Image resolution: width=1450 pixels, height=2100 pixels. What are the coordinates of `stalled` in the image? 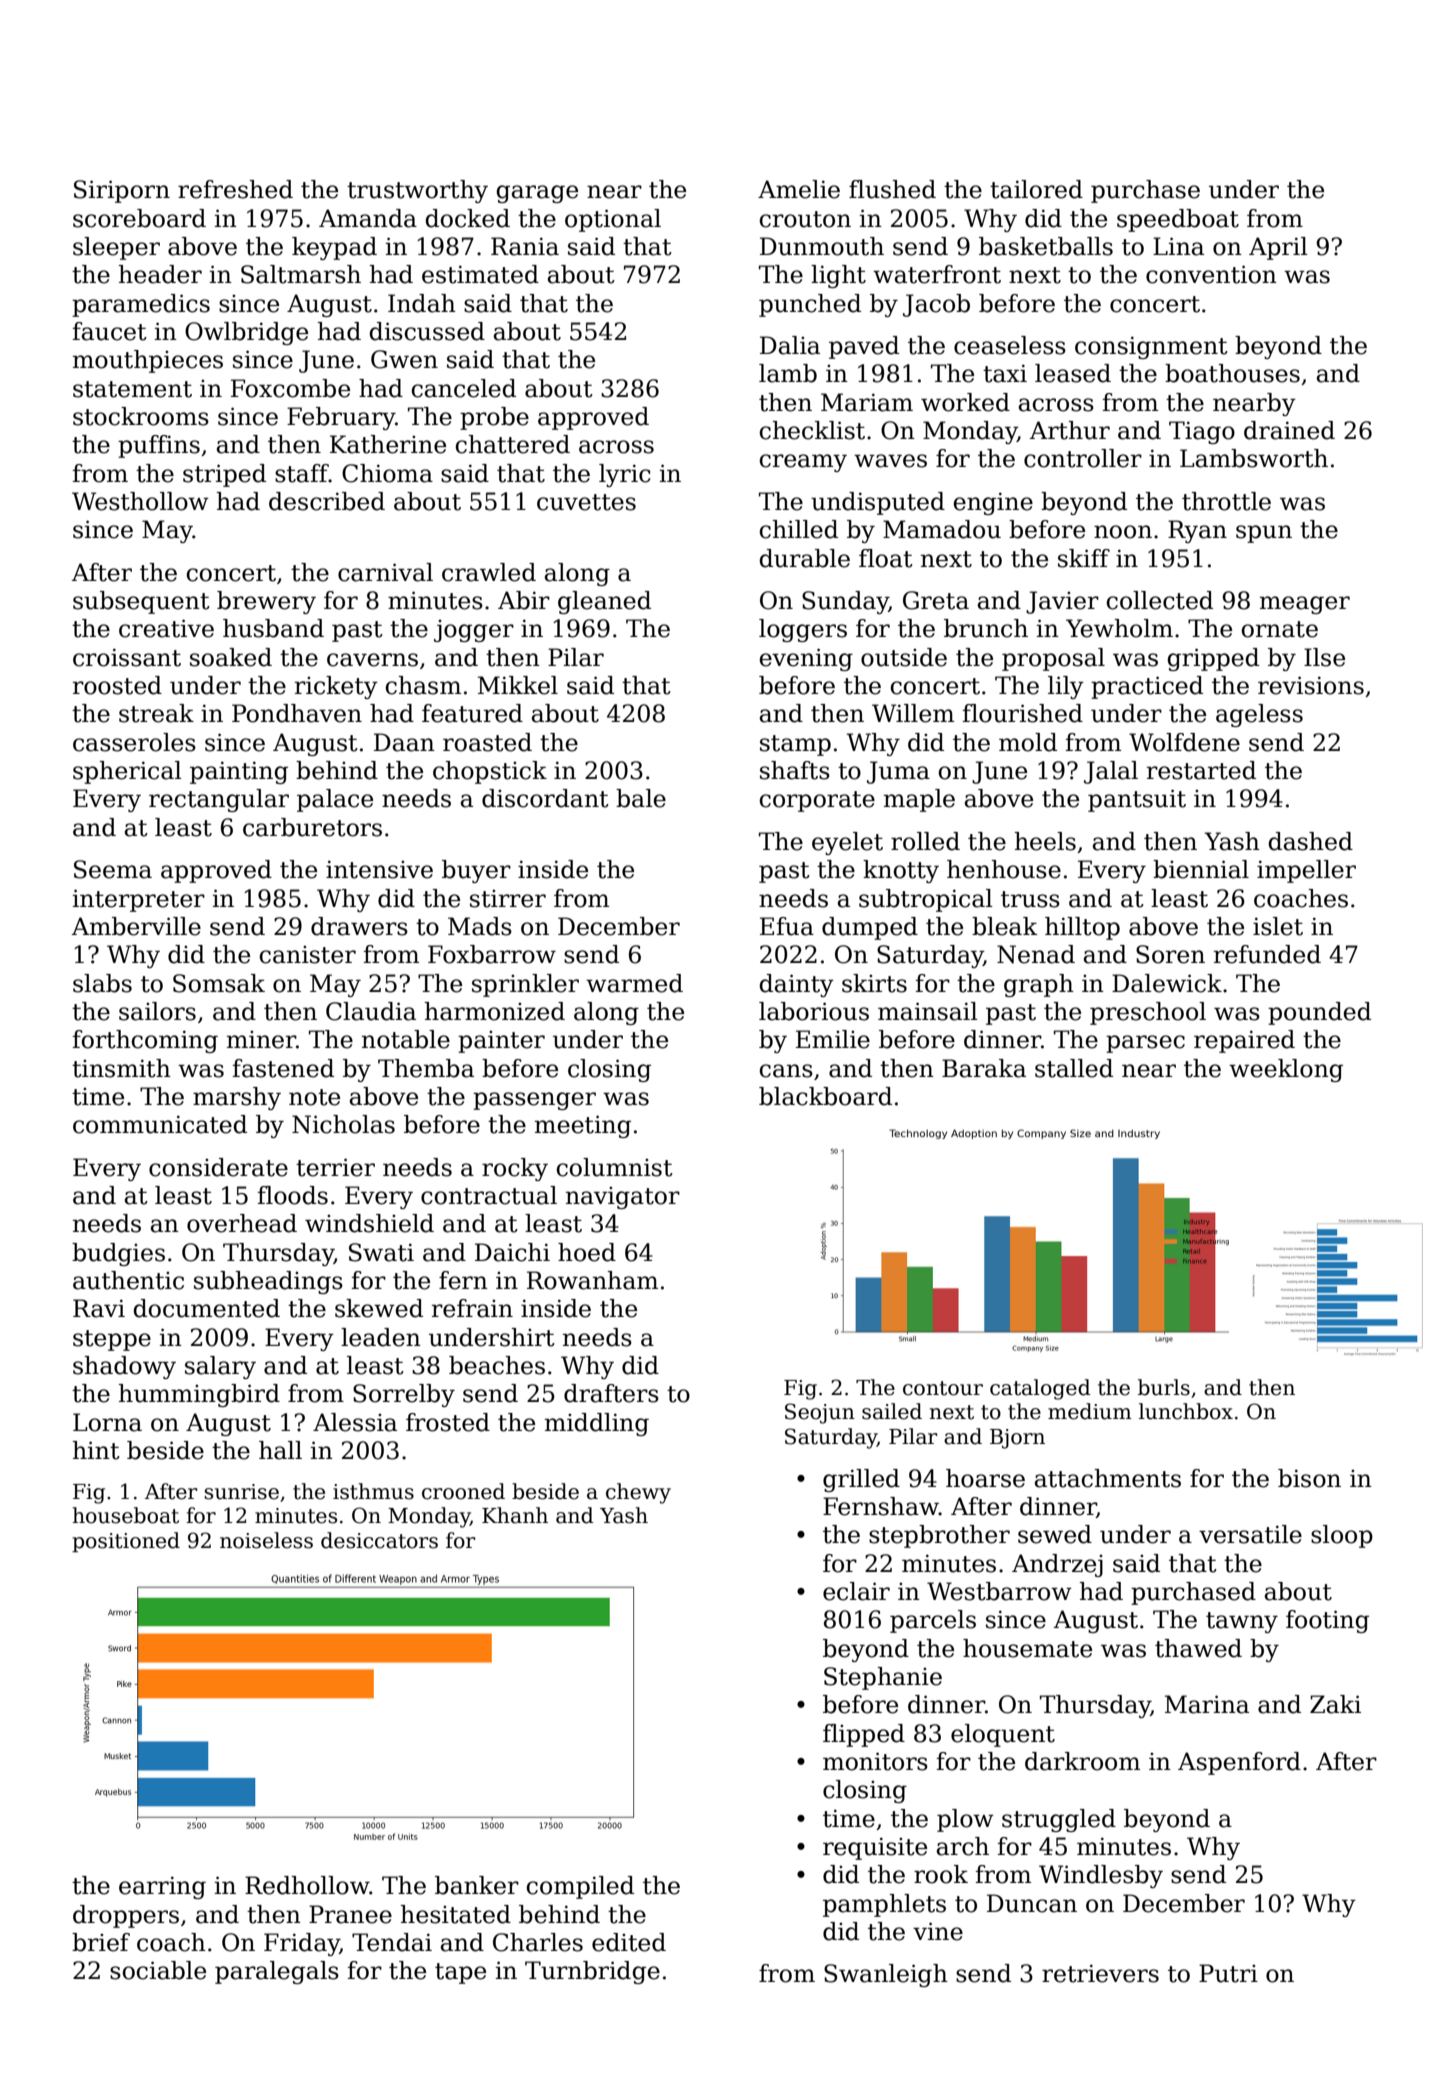 It's located at (1074, 1068).
